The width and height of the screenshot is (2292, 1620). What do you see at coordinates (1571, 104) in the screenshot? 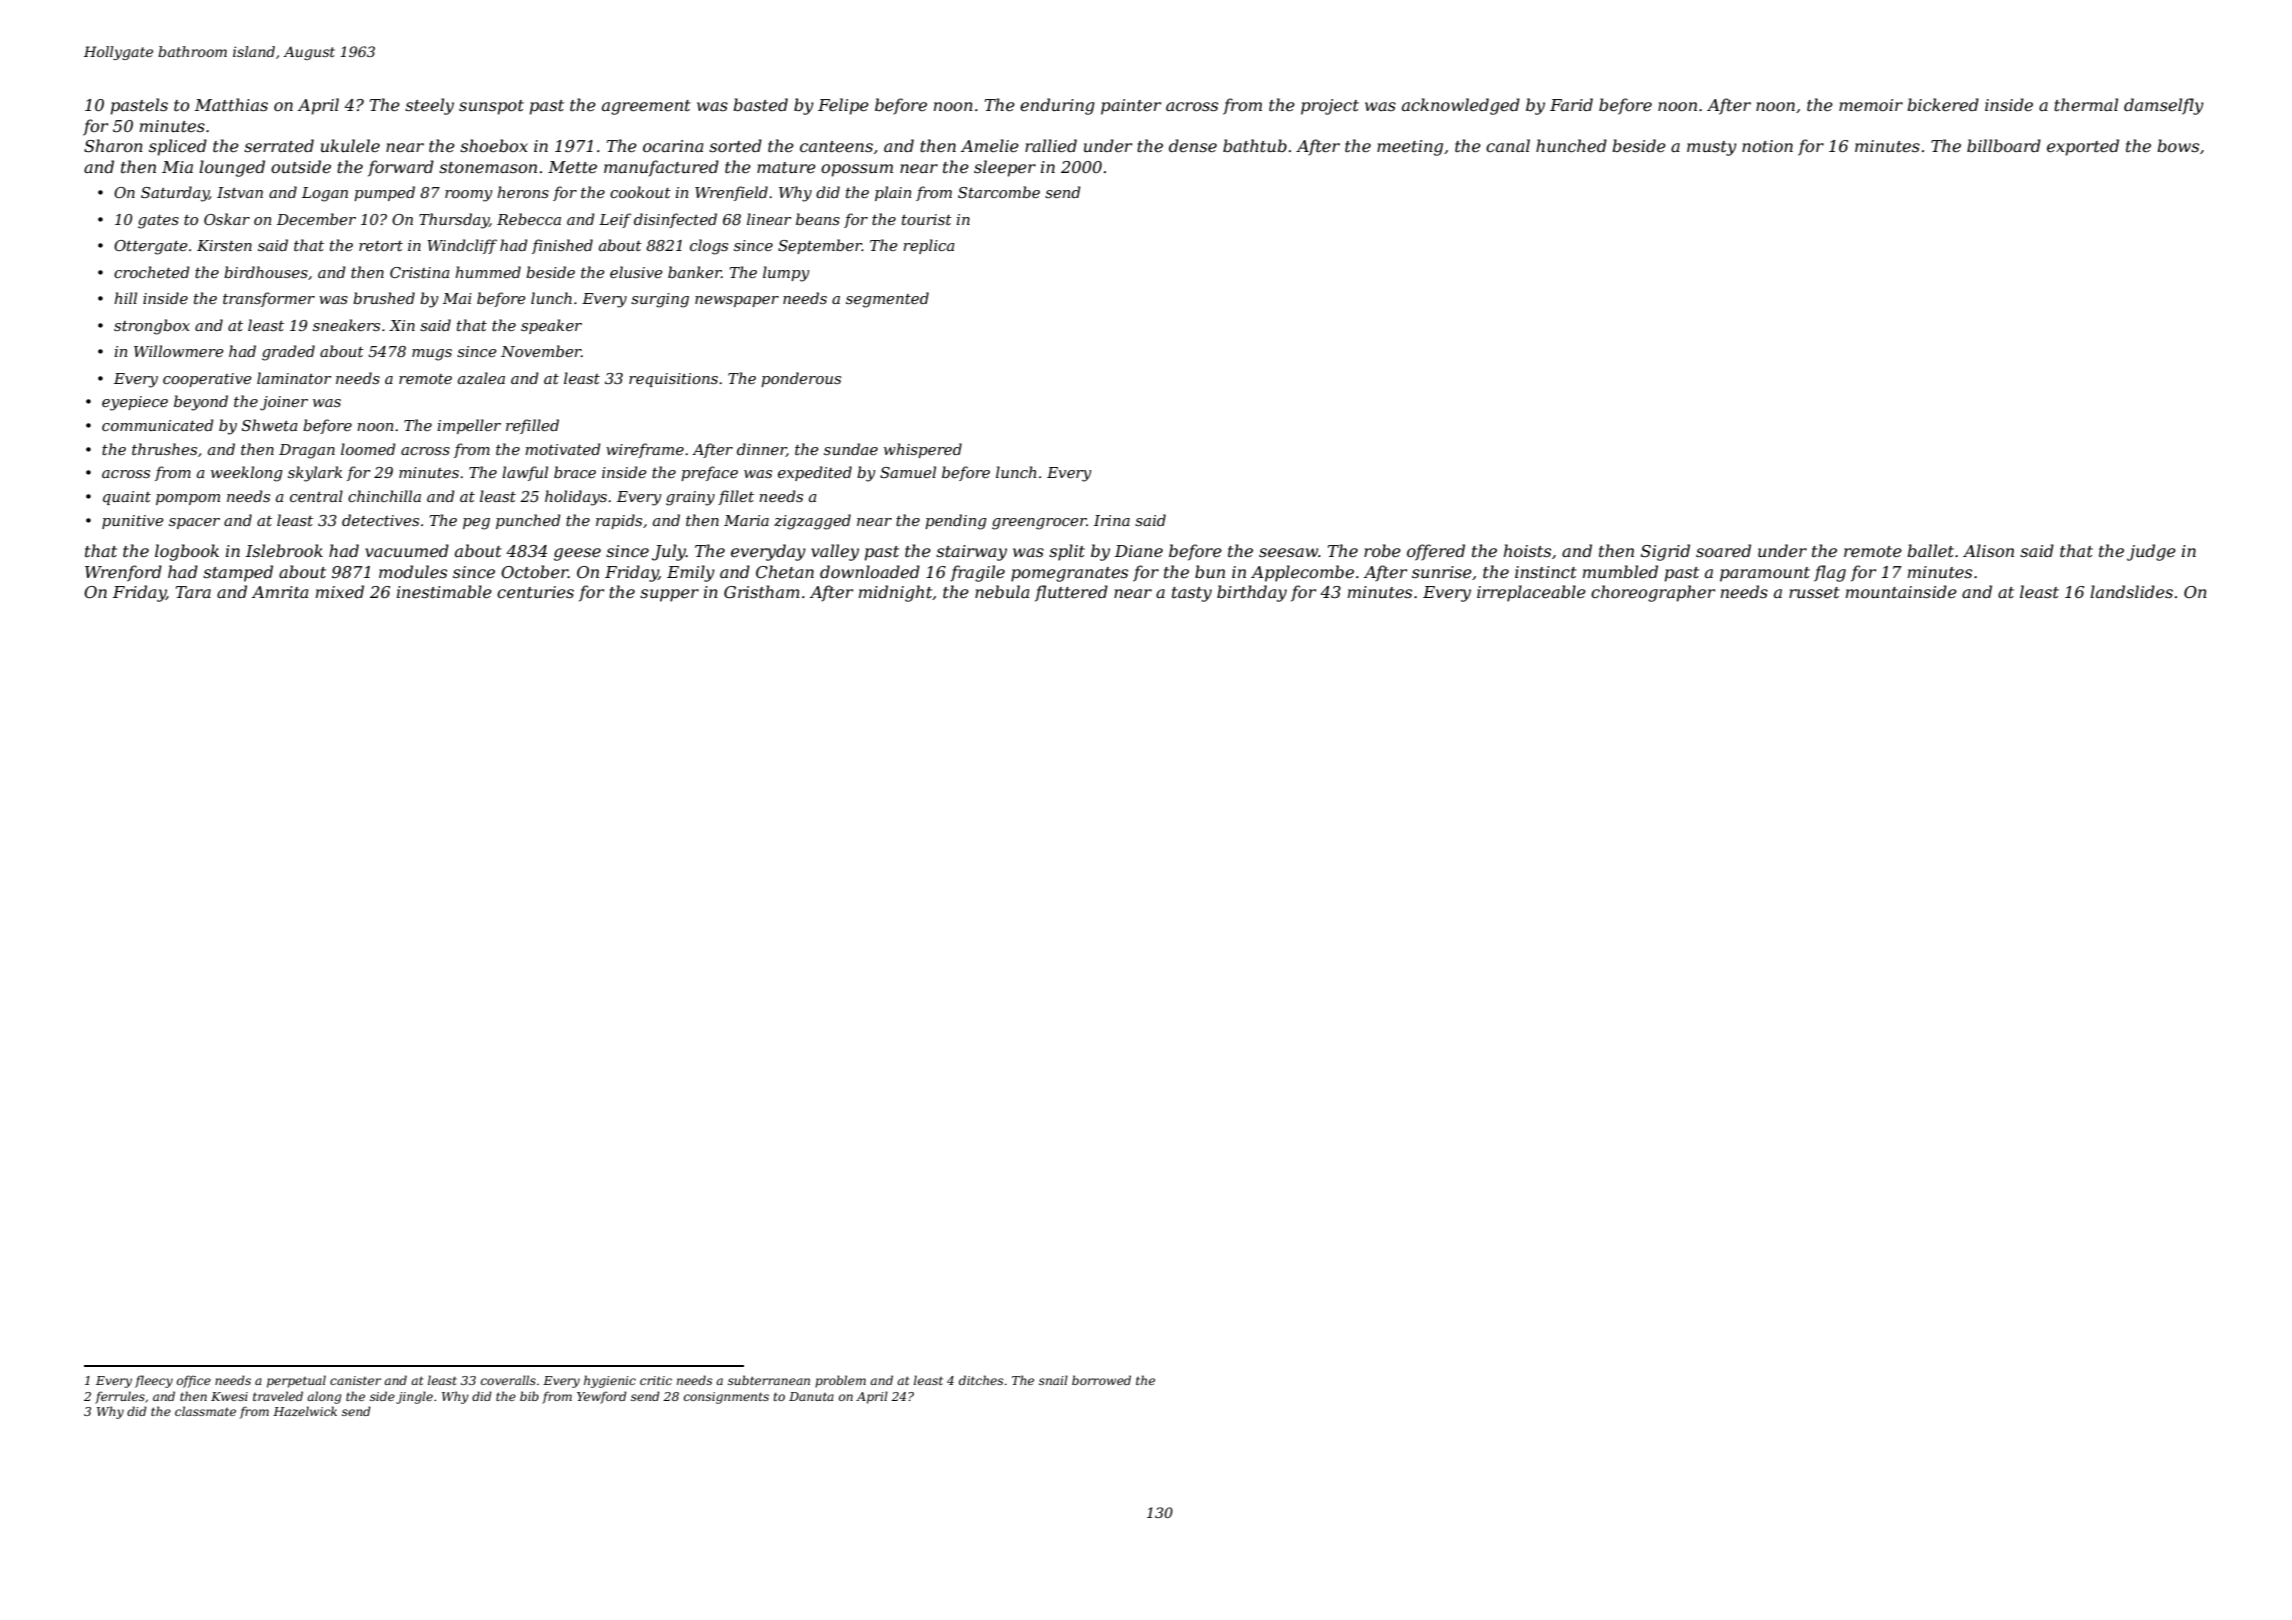
I see `Farid` at bounding box center [1571, 104].
